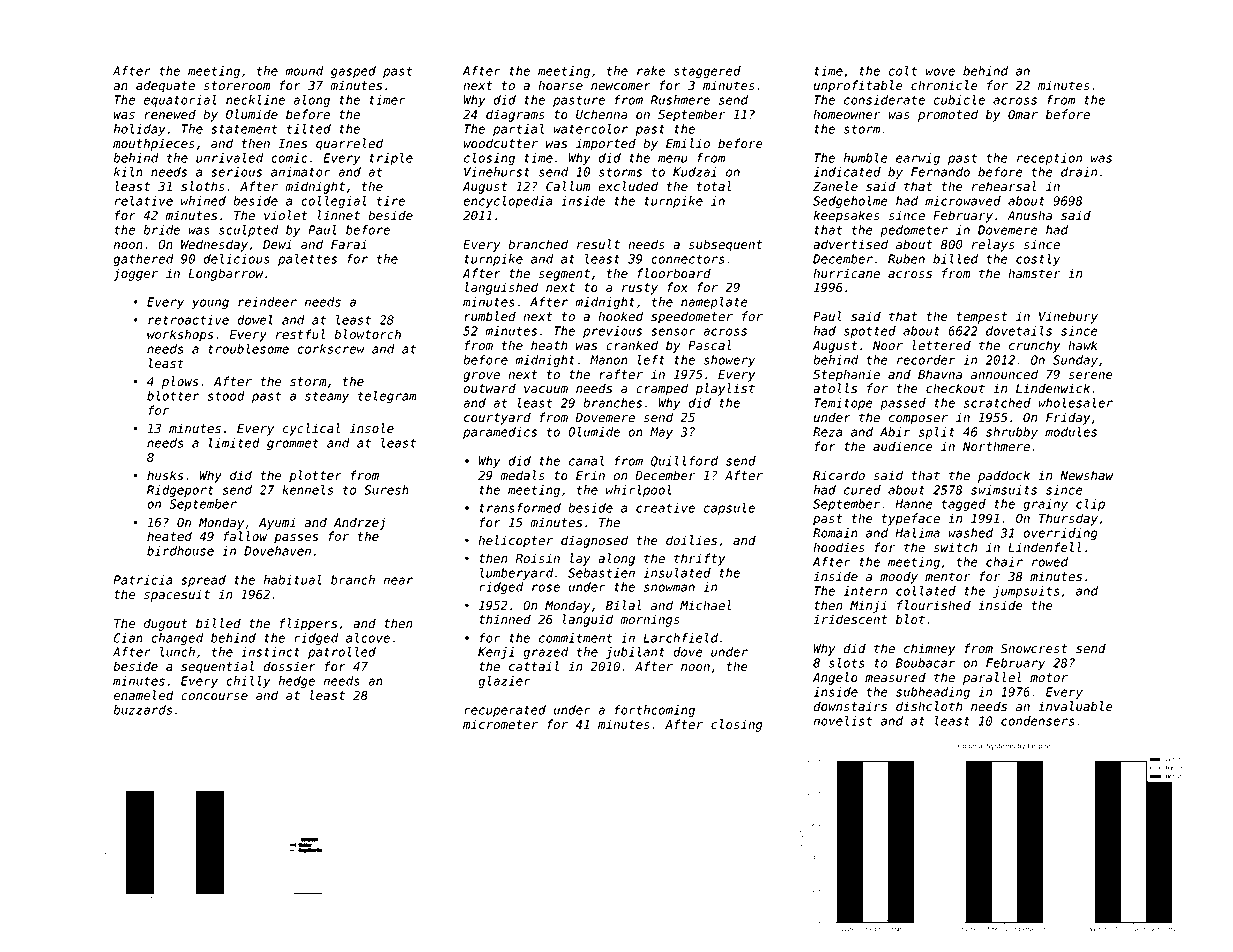 The width and height of the image is (1233, 952). I want to click on buzzards, so click(142, 710).
